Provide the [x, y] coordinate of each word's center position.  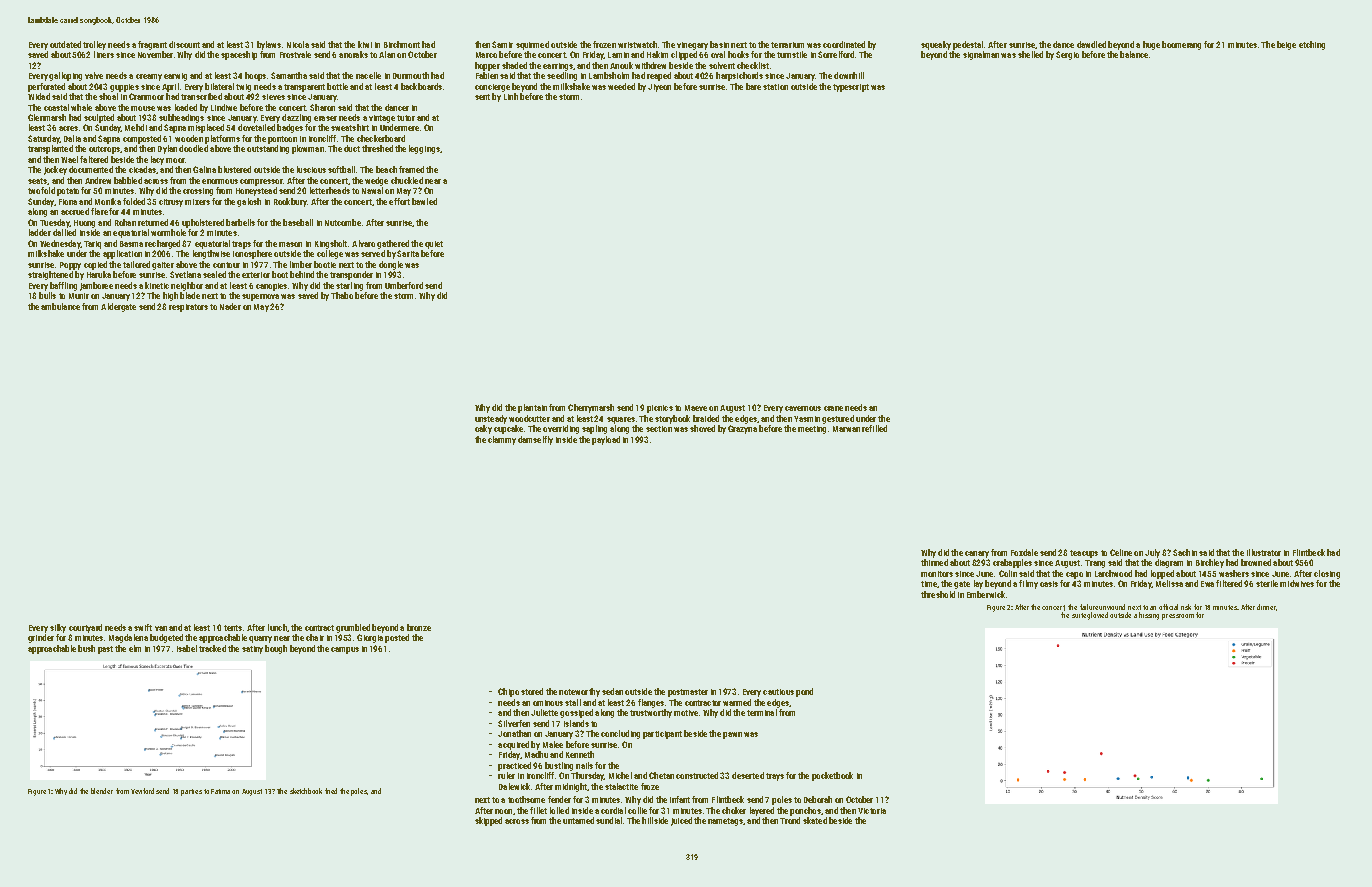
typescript [851, 88]
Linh [511, 96]
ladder [40, 232]
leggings [424, 149]
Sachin [1185, 552]
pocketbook [832, 776]
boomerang [1181, 45]
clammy [502, 440]
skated [815, 820]
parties [191, 792]
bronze [419, 627]
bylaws [269, 45]
